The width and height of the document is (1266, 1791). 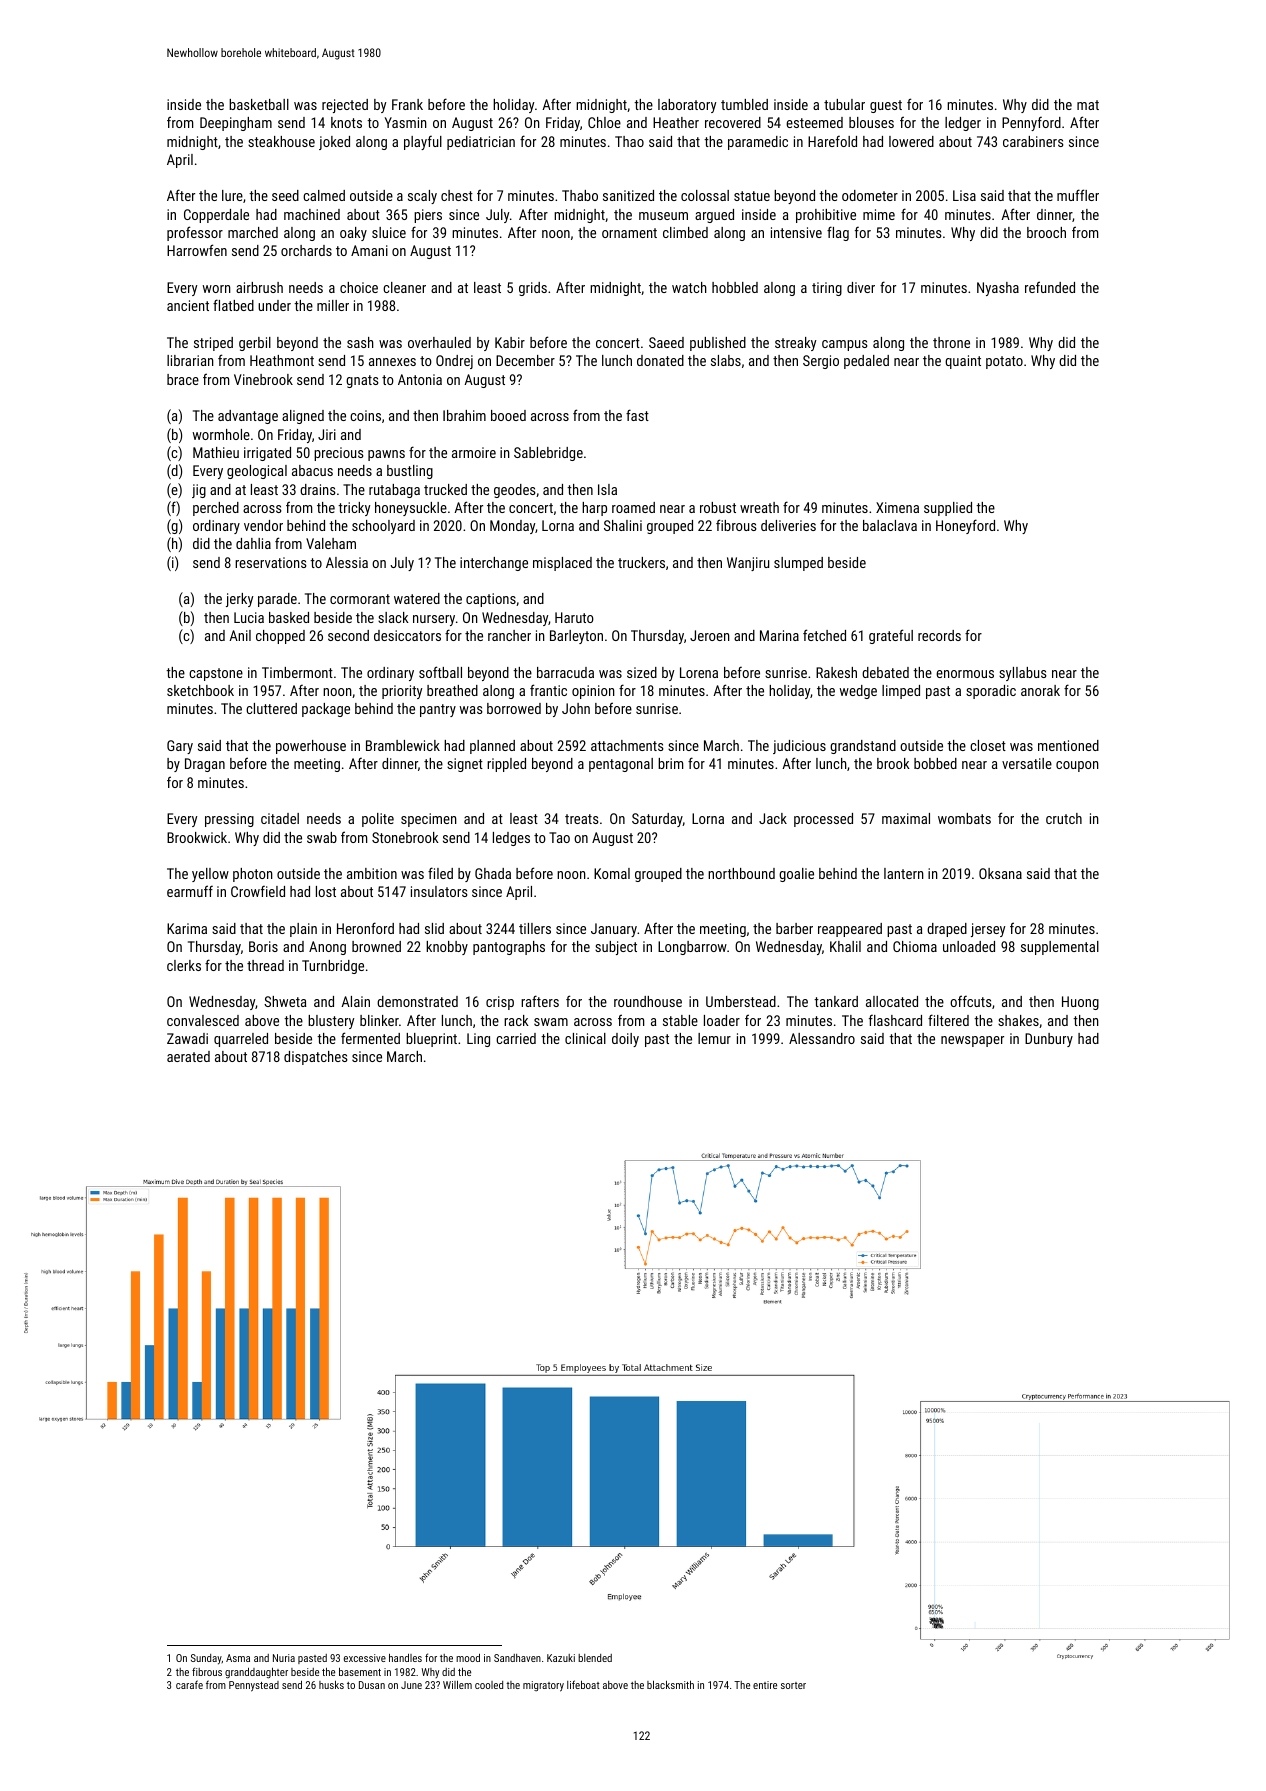 What do you see at coordinates (508, 415) in the document?
I see `booed` at bounding box center [508, 415].
